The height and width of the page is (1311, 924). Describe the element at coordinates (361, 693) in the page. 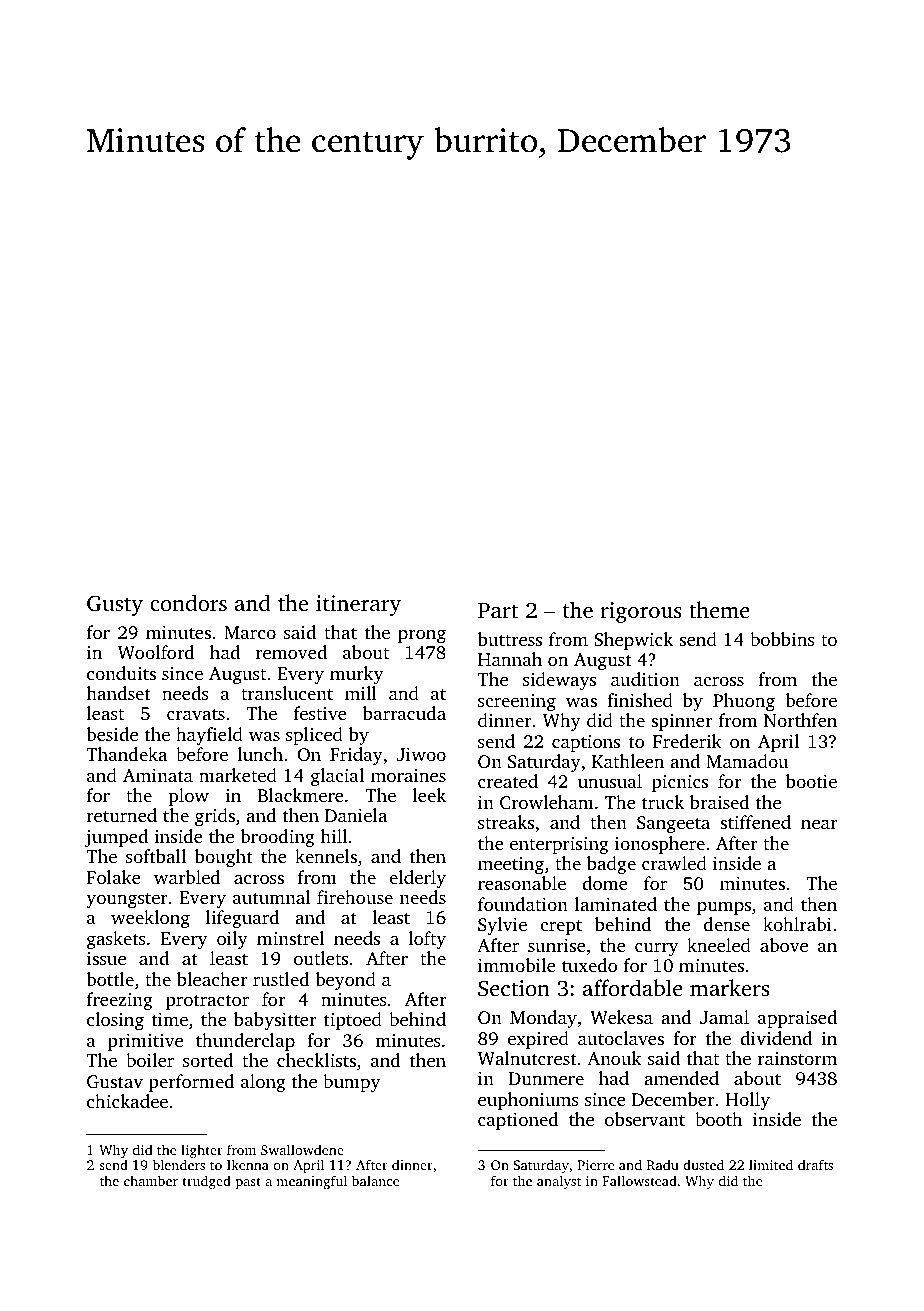

I see `mill` at that location.
